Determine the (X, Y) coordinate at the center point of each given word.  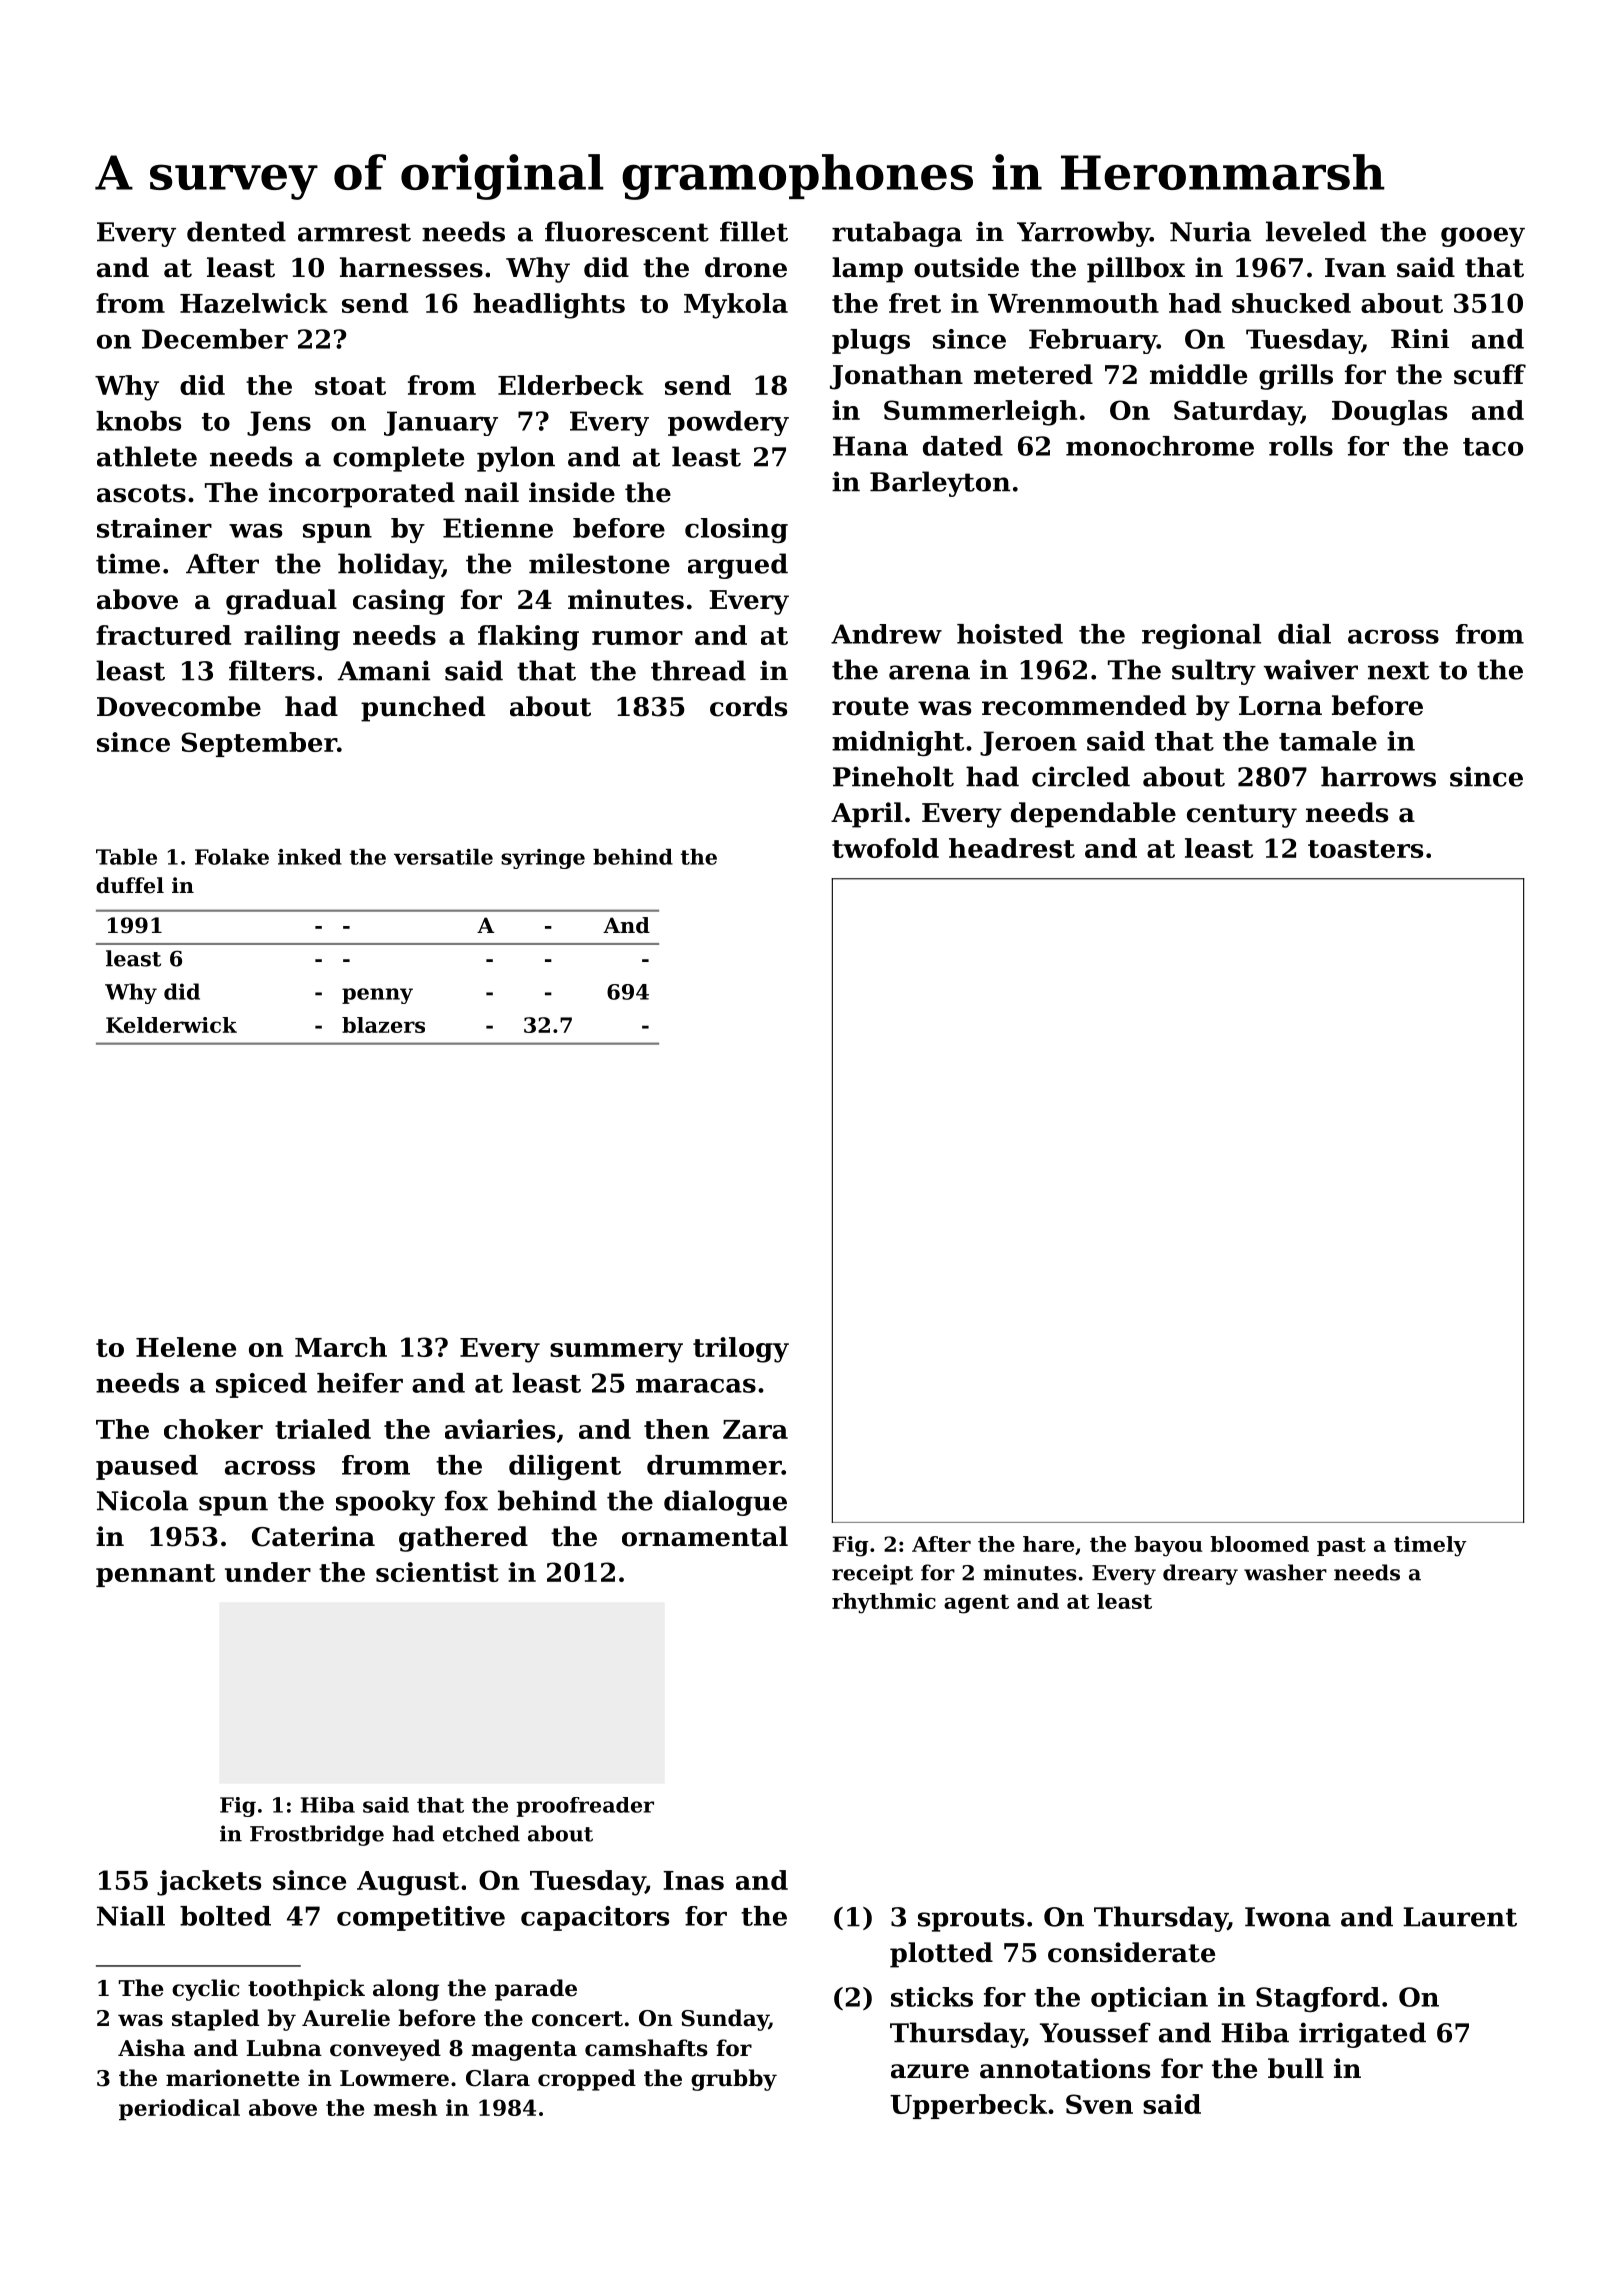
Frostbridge (317, 1835)
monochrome (1160, 446)
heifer (360, 1383)
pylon (516, 459)
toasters (1365, 849)
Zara (755, 1429)
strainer (154, 528)
